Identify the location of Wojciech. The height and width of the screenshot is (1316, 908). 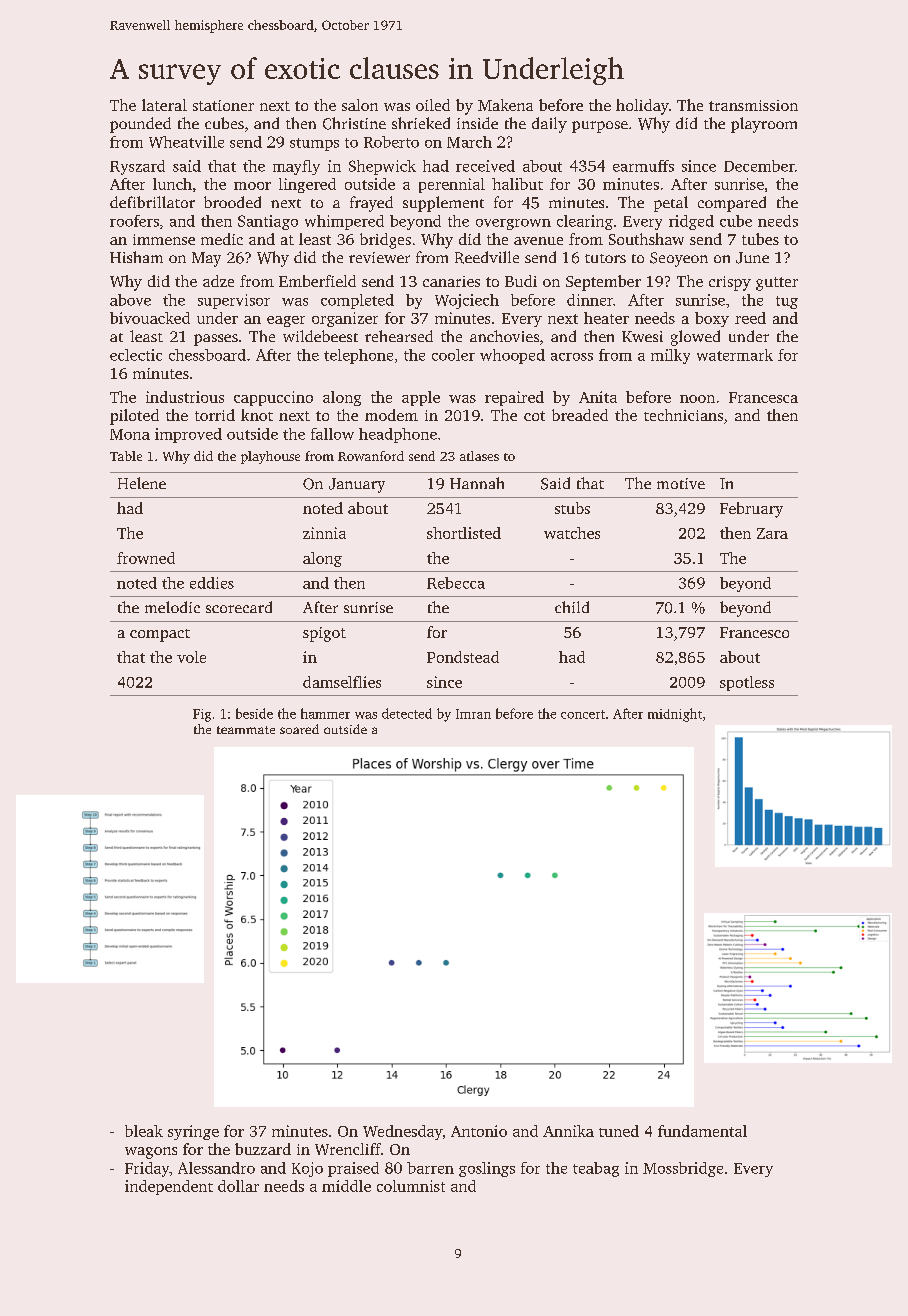
(467, 301).
